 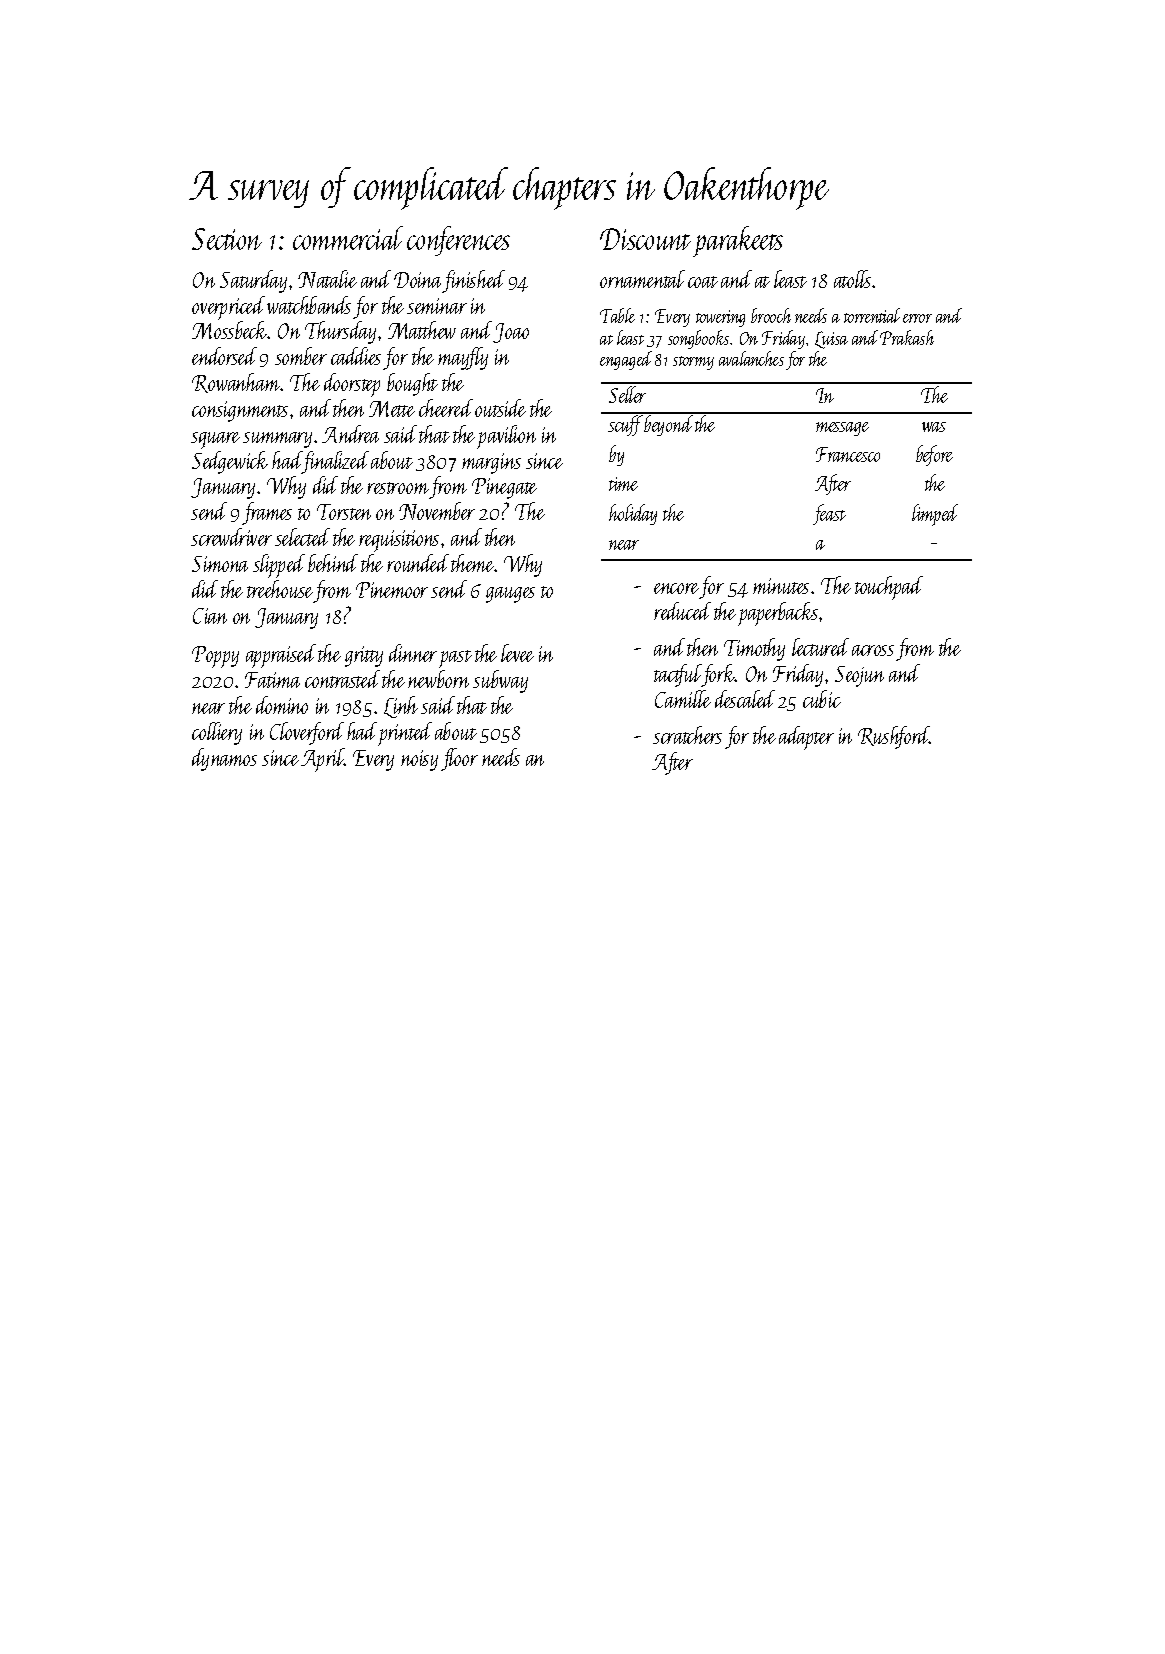 I want to click on margins, so click(x=491, y=463).
